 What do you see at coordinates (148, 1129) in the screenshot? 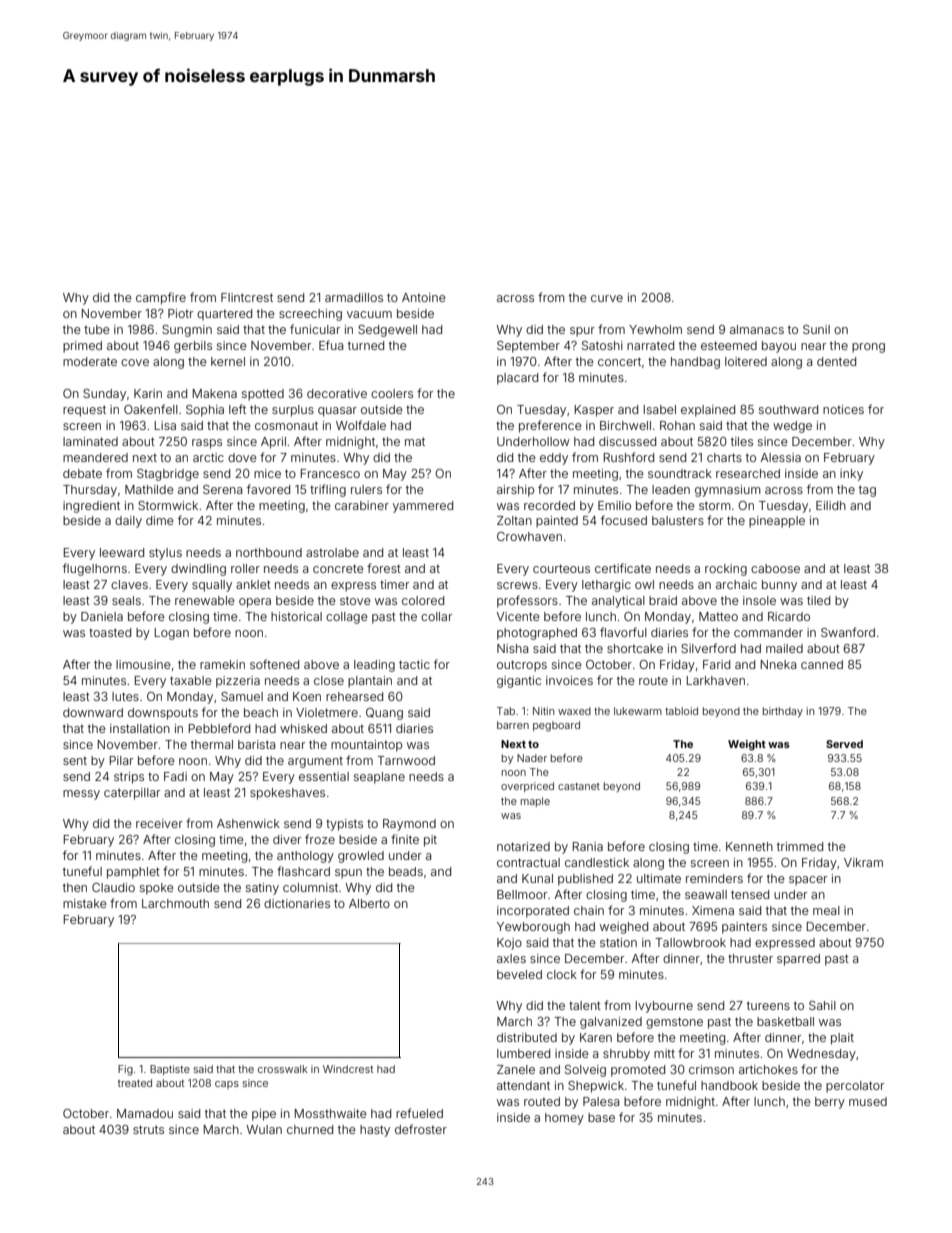
I see `struts` at bounding box center [148, 1129].
